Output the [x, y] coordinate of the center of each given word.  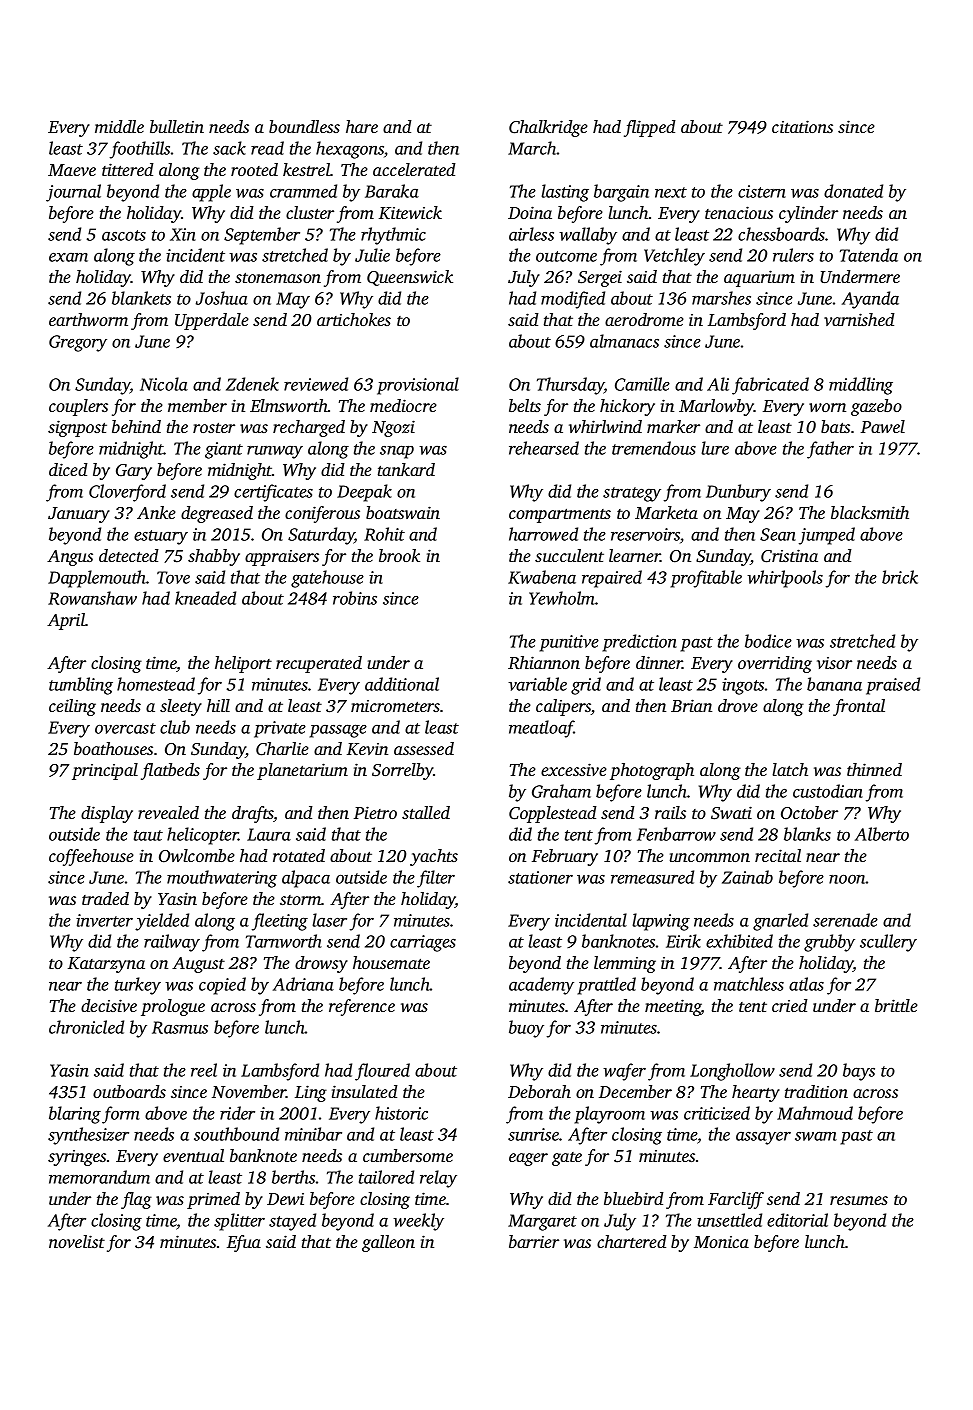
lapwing [661, 922]
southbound [236, 1134]
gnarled [780, 922]
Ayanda [870, 300]
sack [229, 148]
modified [573, 300]
